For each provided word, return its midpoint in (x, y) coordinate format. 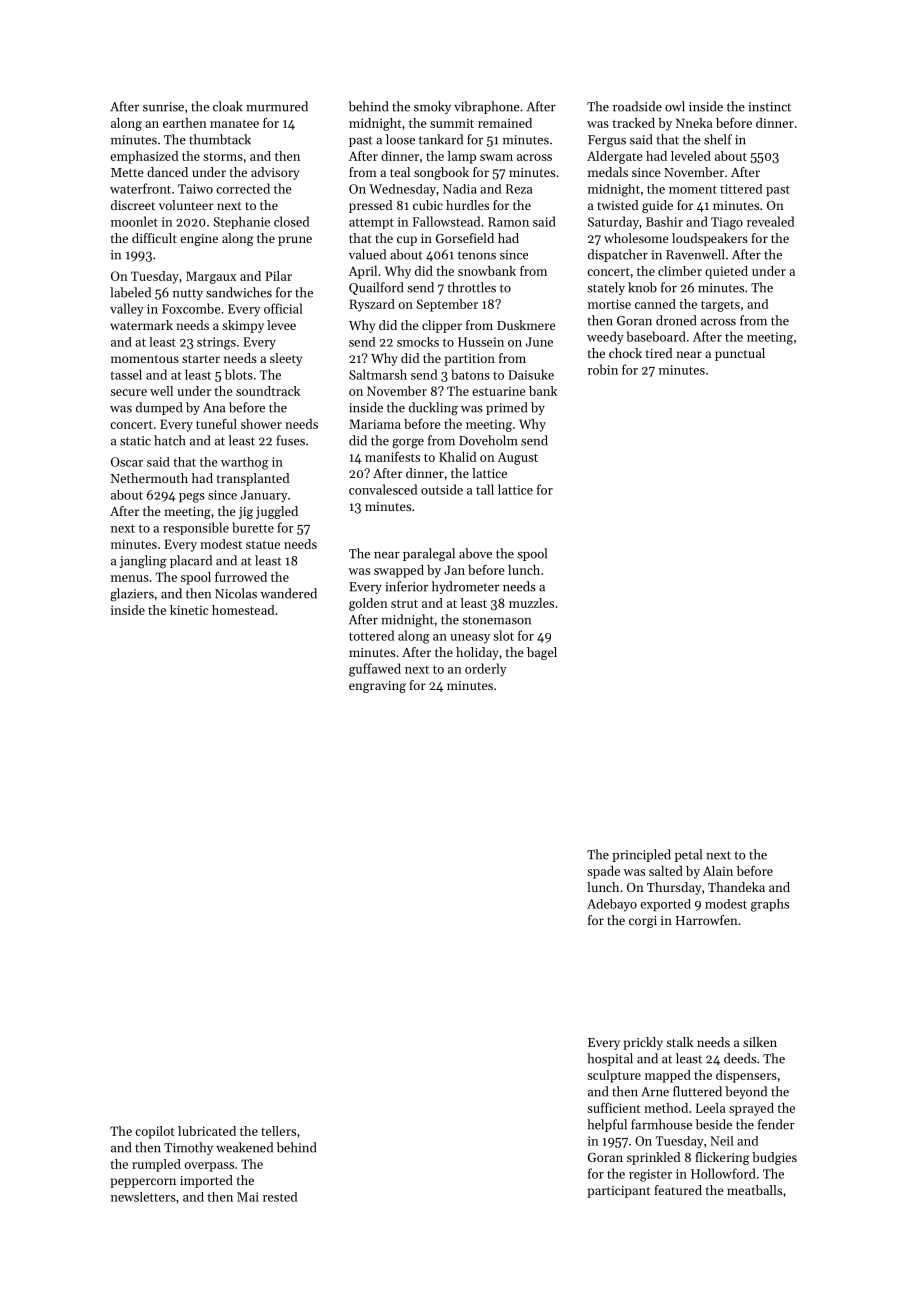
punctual (740, 354)
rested (280, 1197)
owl (675, 106)
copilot (155, 1132)
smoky (432, 107)
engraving (377, 687)
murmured (277, 106)
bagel (542, 653)
